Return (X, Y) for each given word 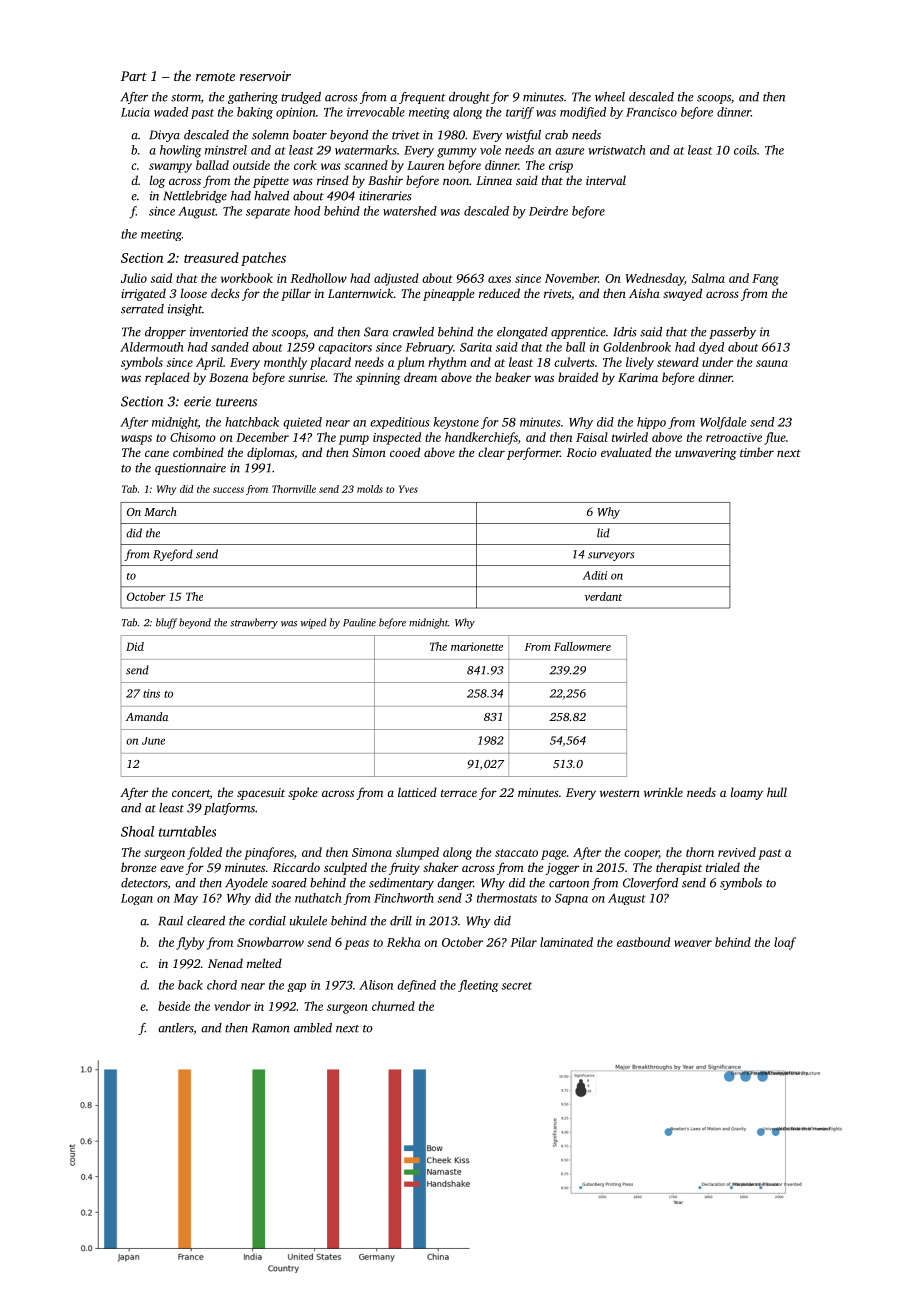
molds (370, 489)
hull (777, 792)
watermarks (366, 150)
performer (533, 453)
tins (151, 693)
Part (134, 76)
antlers (175, 1028)
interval (606, 180)
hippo (651, 423)
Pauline (359, 622)
